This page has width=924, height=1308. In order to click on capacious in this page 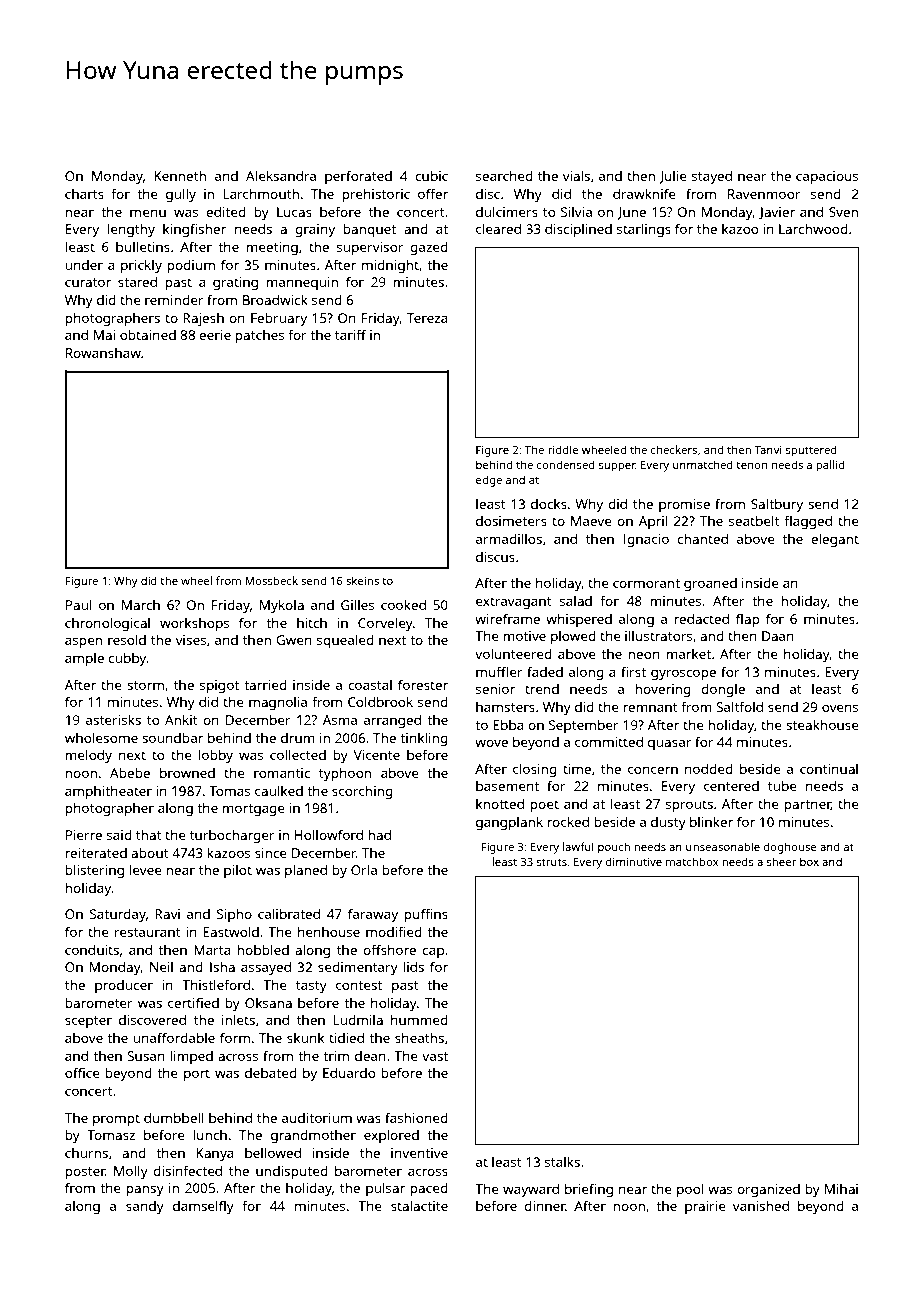, I will do `click(827, 177)`.
